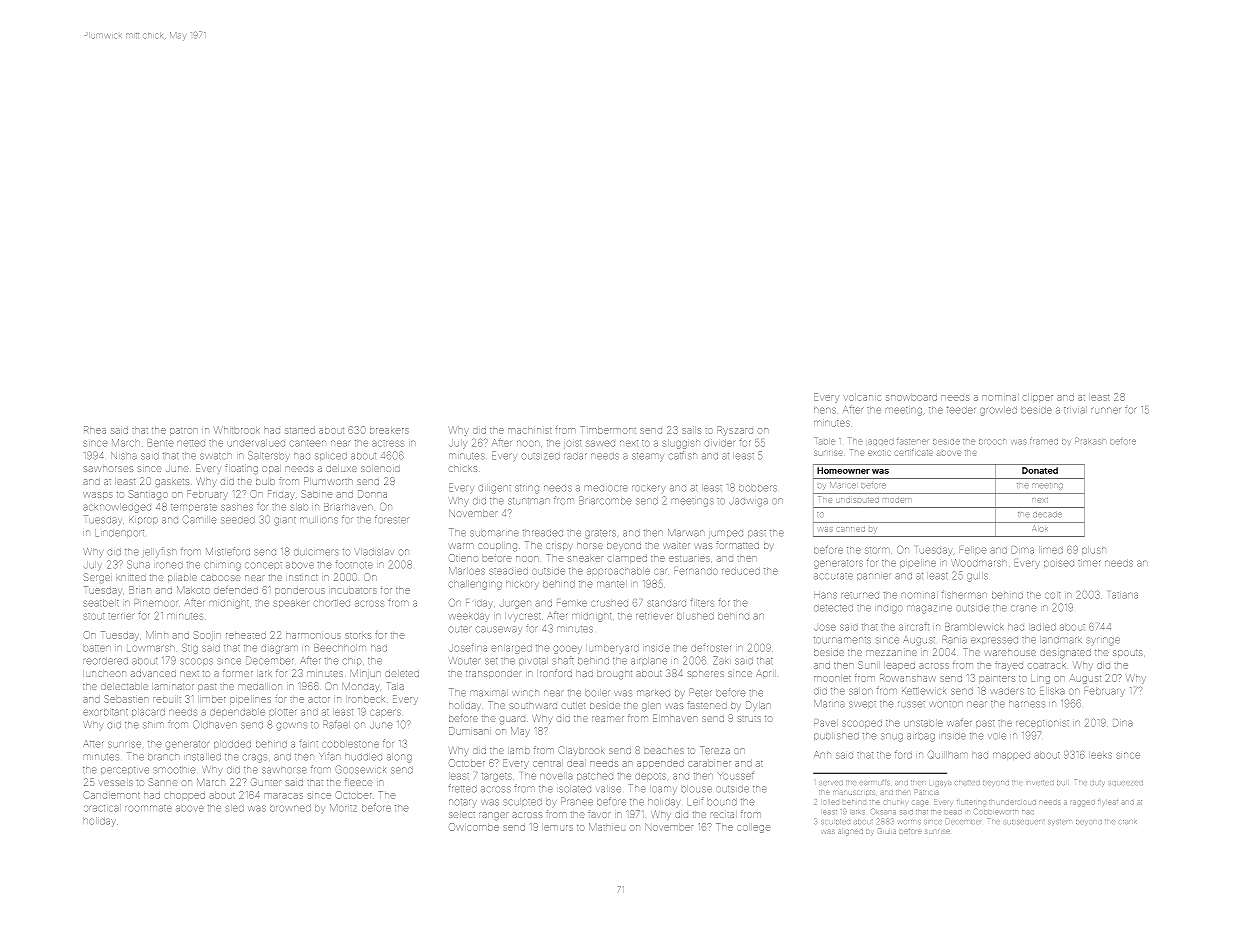 This screenshot has width=1233, height=952. I want to click on Rhea, so click(95, 430).
